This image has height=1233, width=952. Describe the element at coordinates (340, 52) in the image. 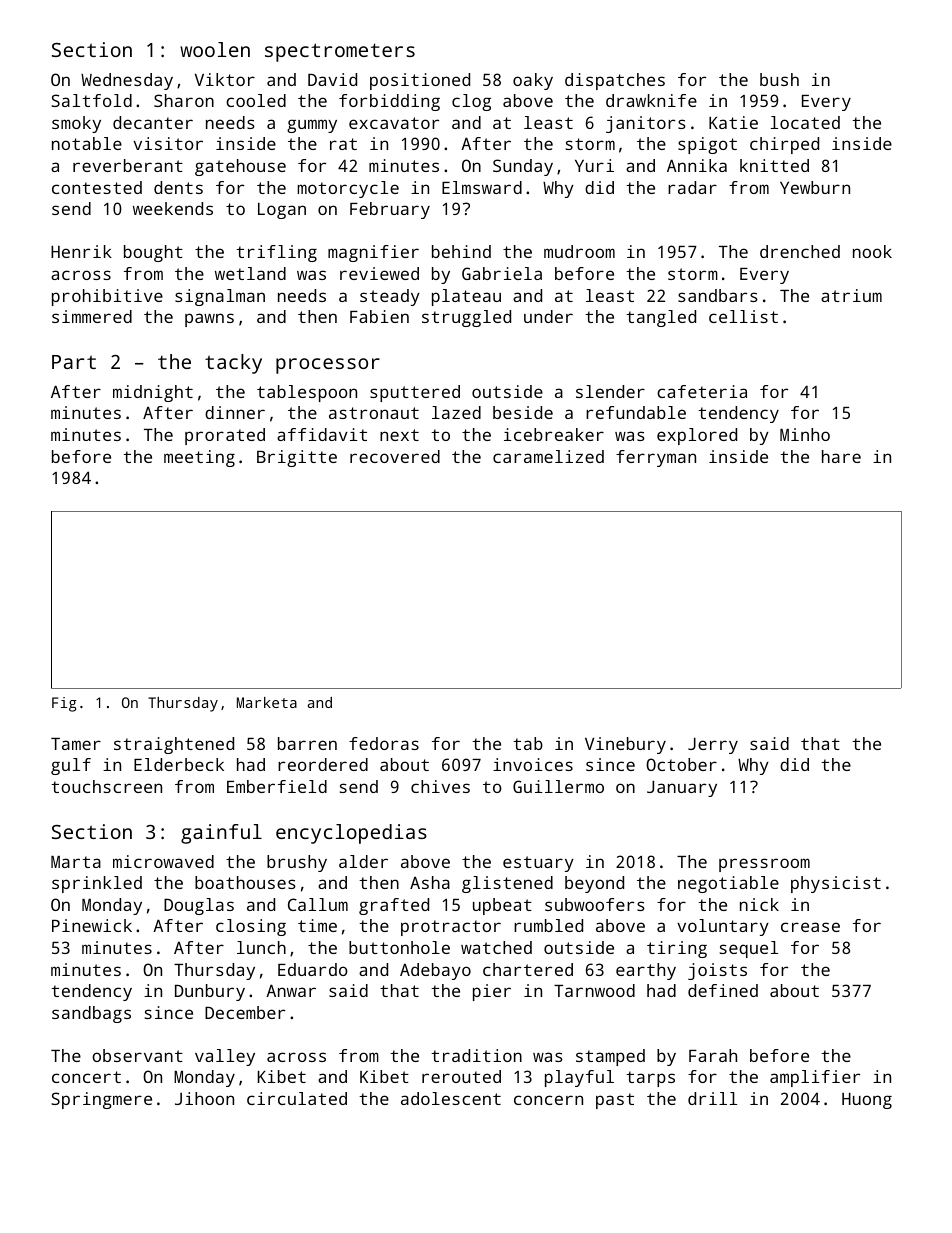

I see `spectrometers` at that location.
